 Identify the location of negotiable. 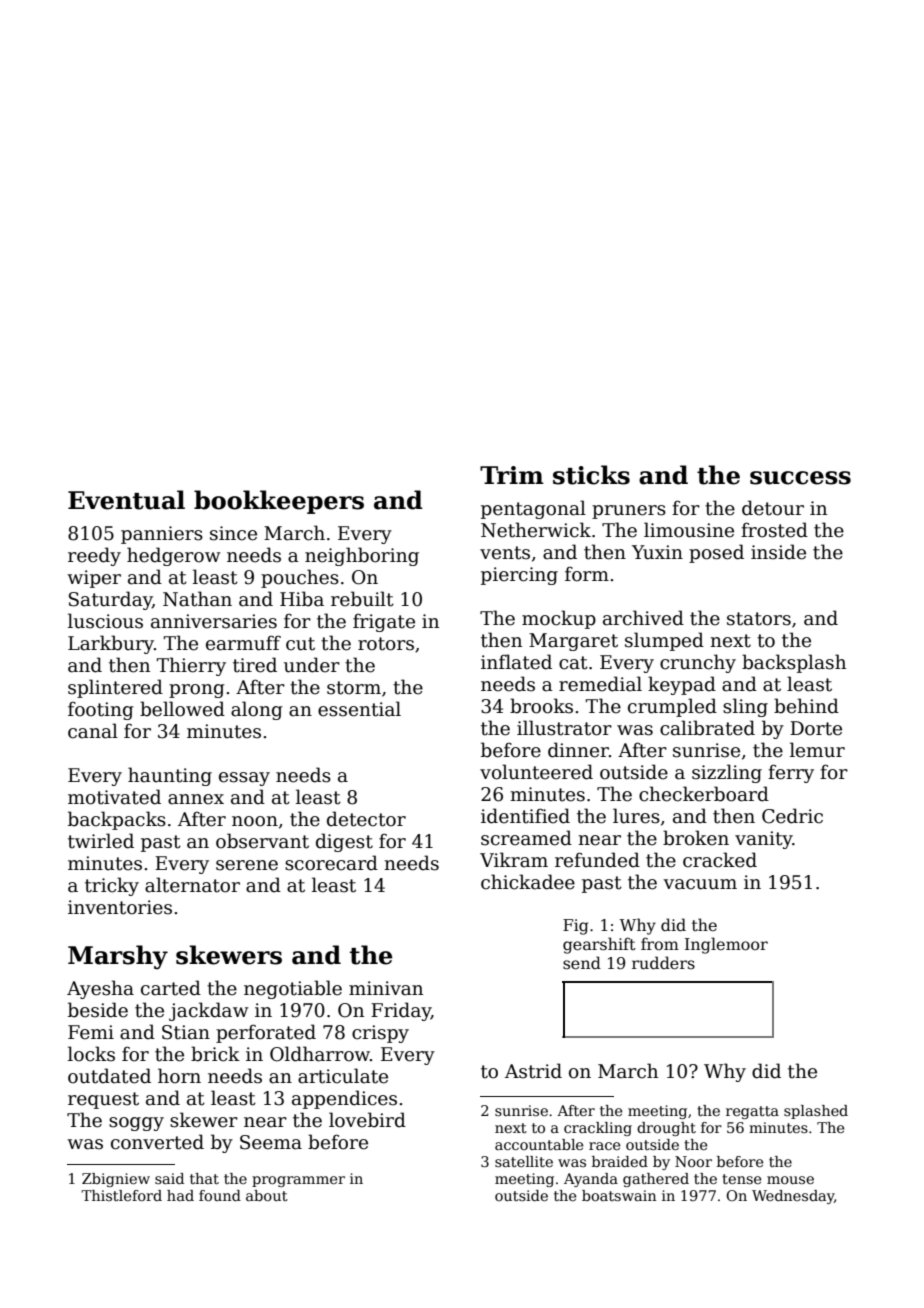
(293, 989).
